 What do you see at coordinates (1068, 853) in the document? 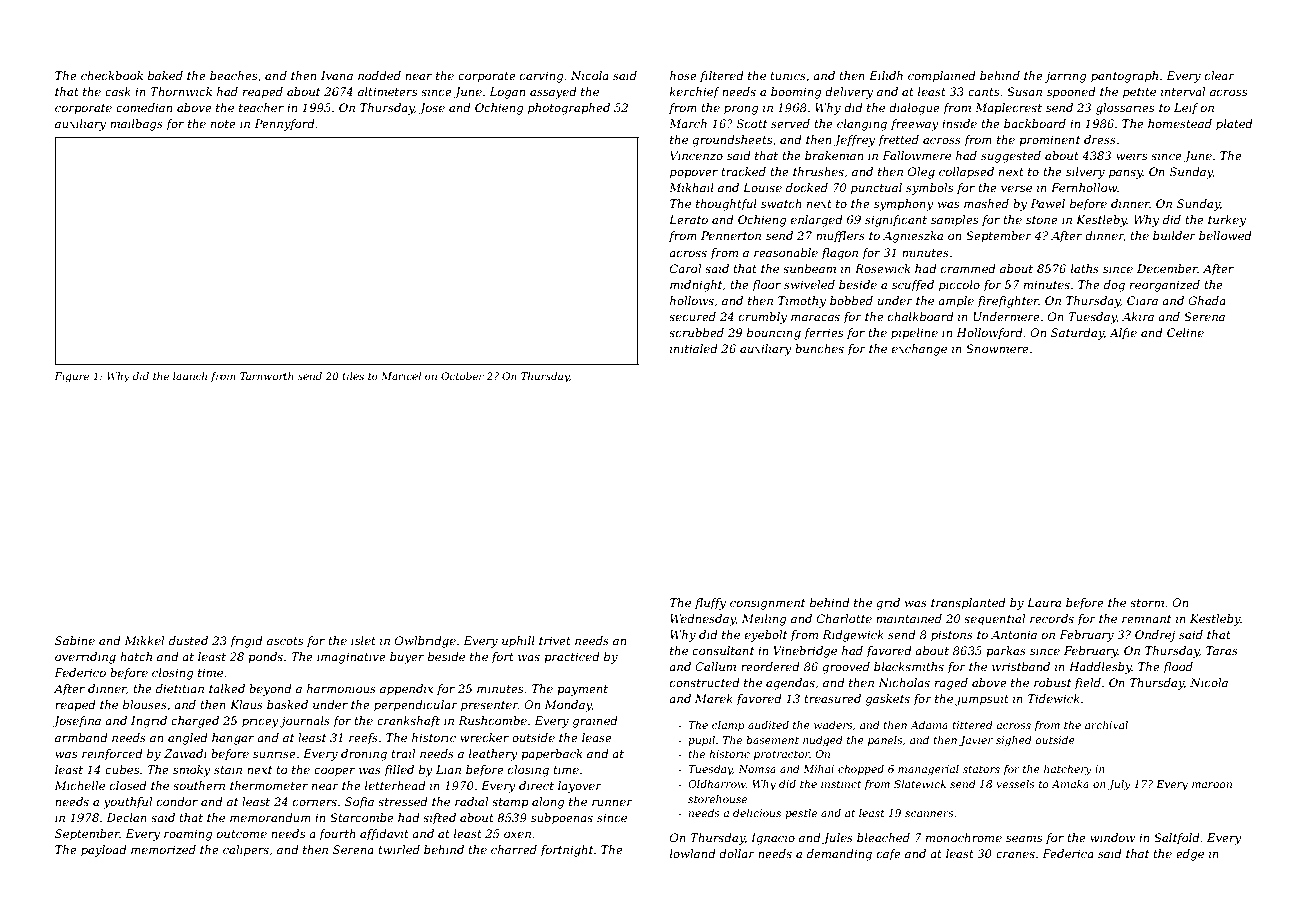
I see `Federica` at bounding box center [1068, 853].
